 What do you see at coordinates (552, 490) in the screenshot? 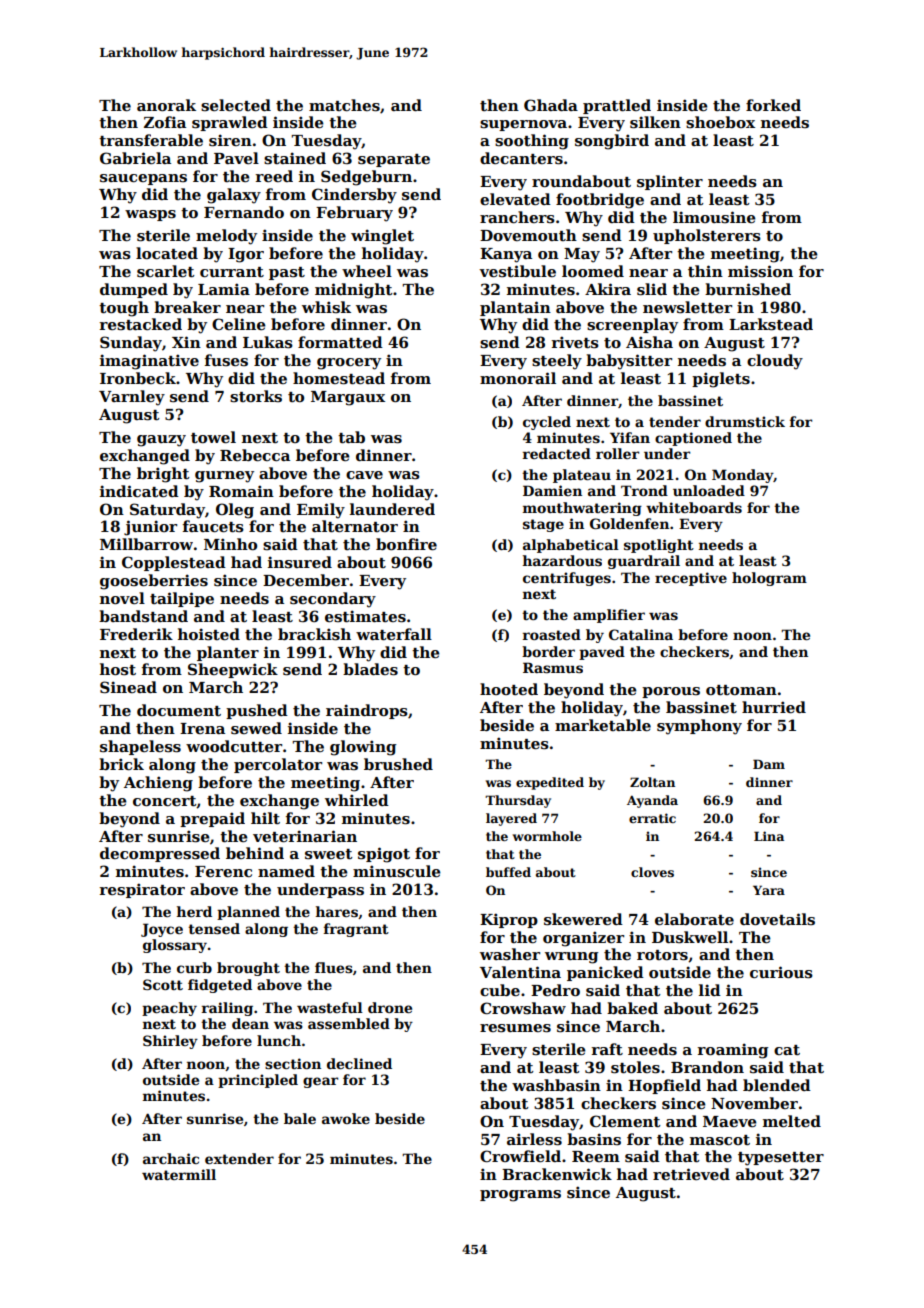
I see `Damien` at bounding box center [552, 490].
